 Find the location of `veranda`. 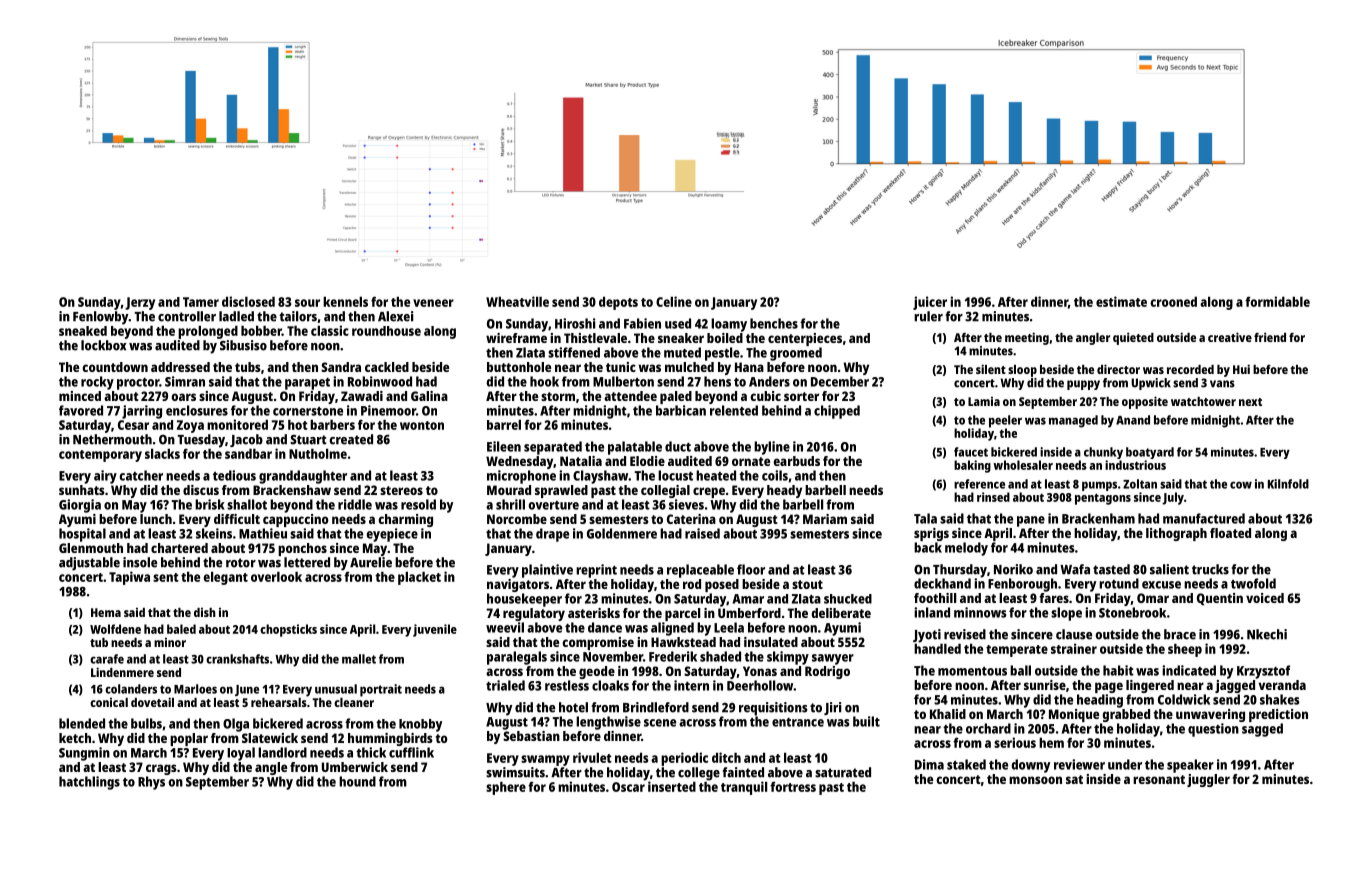

veranda is located at coordinates (1282, 685).
